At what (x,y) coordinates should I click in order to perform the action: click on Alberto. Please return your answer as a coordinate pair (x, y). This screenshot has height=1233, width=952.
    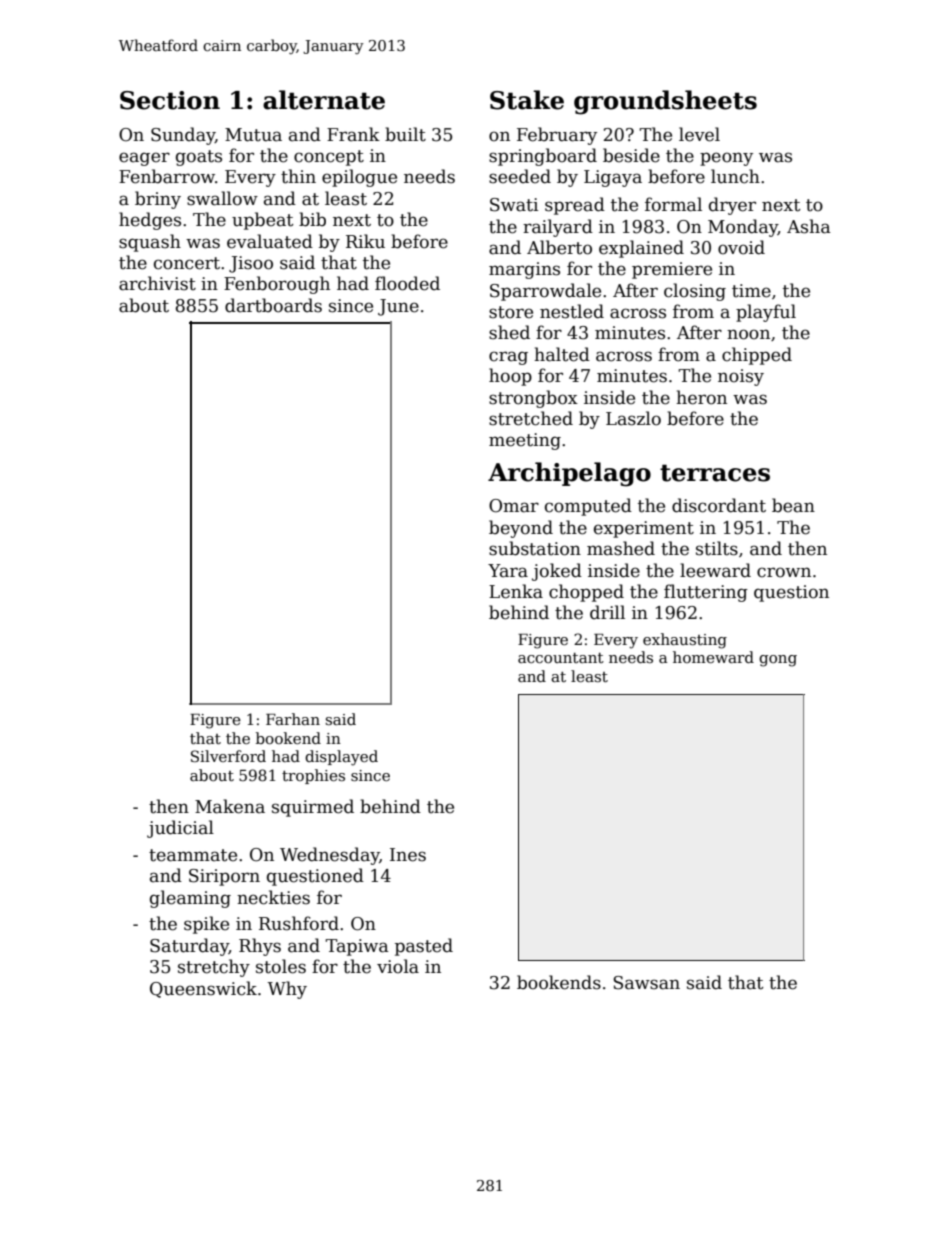
    Looking at the image, I should click on (559, 247).
